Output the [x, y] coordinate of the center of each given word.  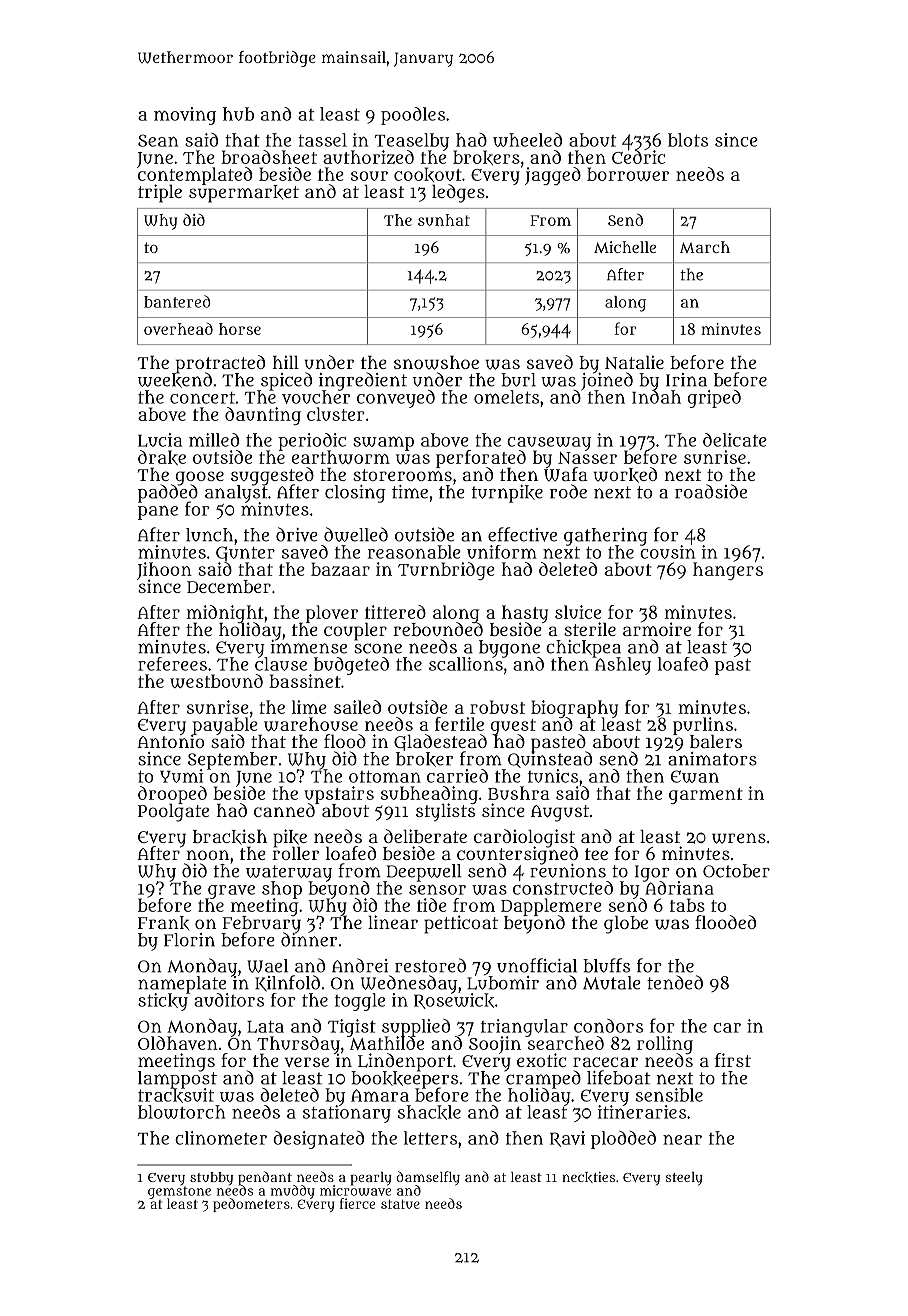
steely [684, 1179]
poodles [413, 116]
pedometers [251, 1205]
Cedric [638, 157]
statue [400, 1204]
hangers [728, 571]
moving [185, 116]
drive [297, 534]
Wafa [566, 475]
